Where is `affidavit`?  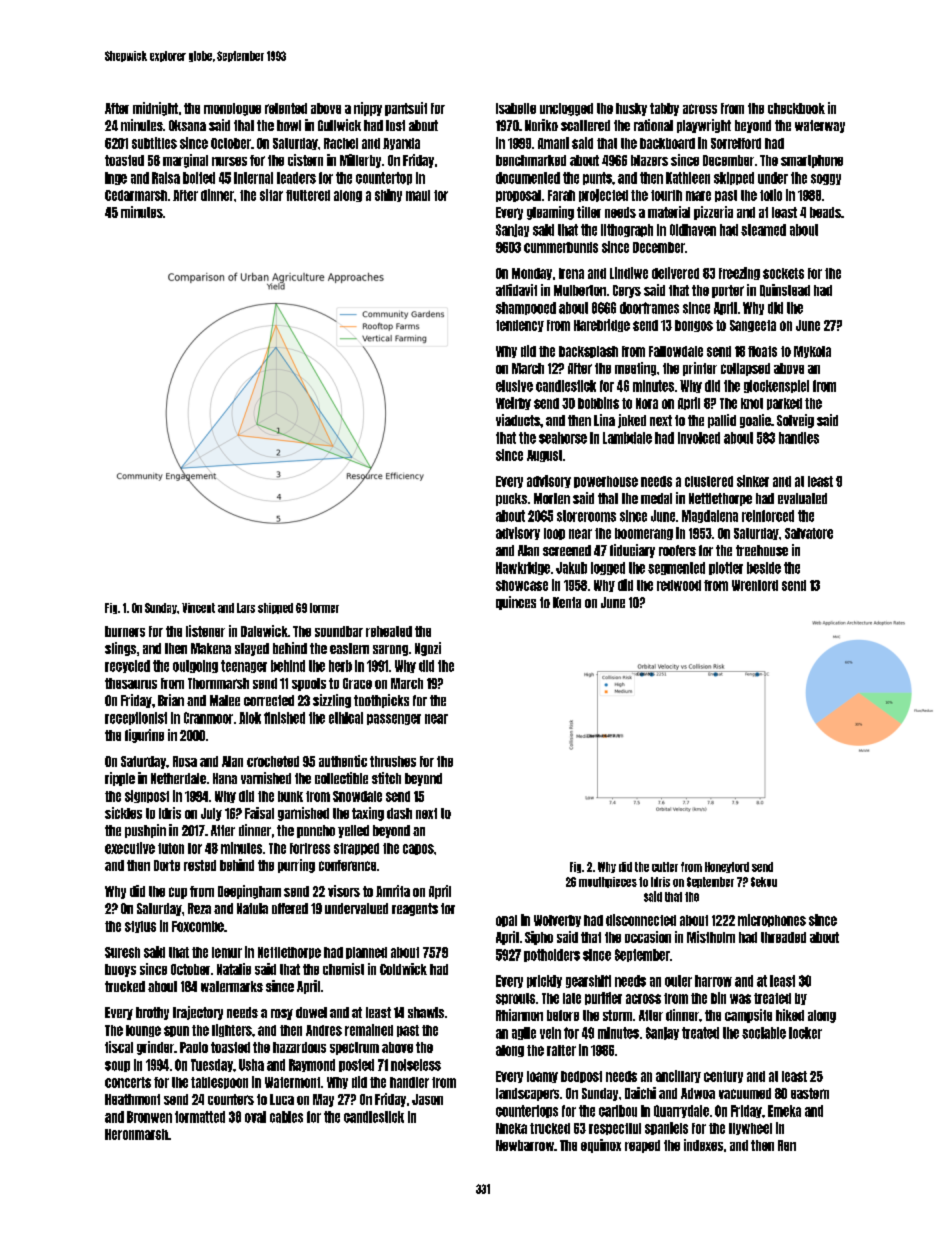
affidavit is located at coordinates (516, 290).
